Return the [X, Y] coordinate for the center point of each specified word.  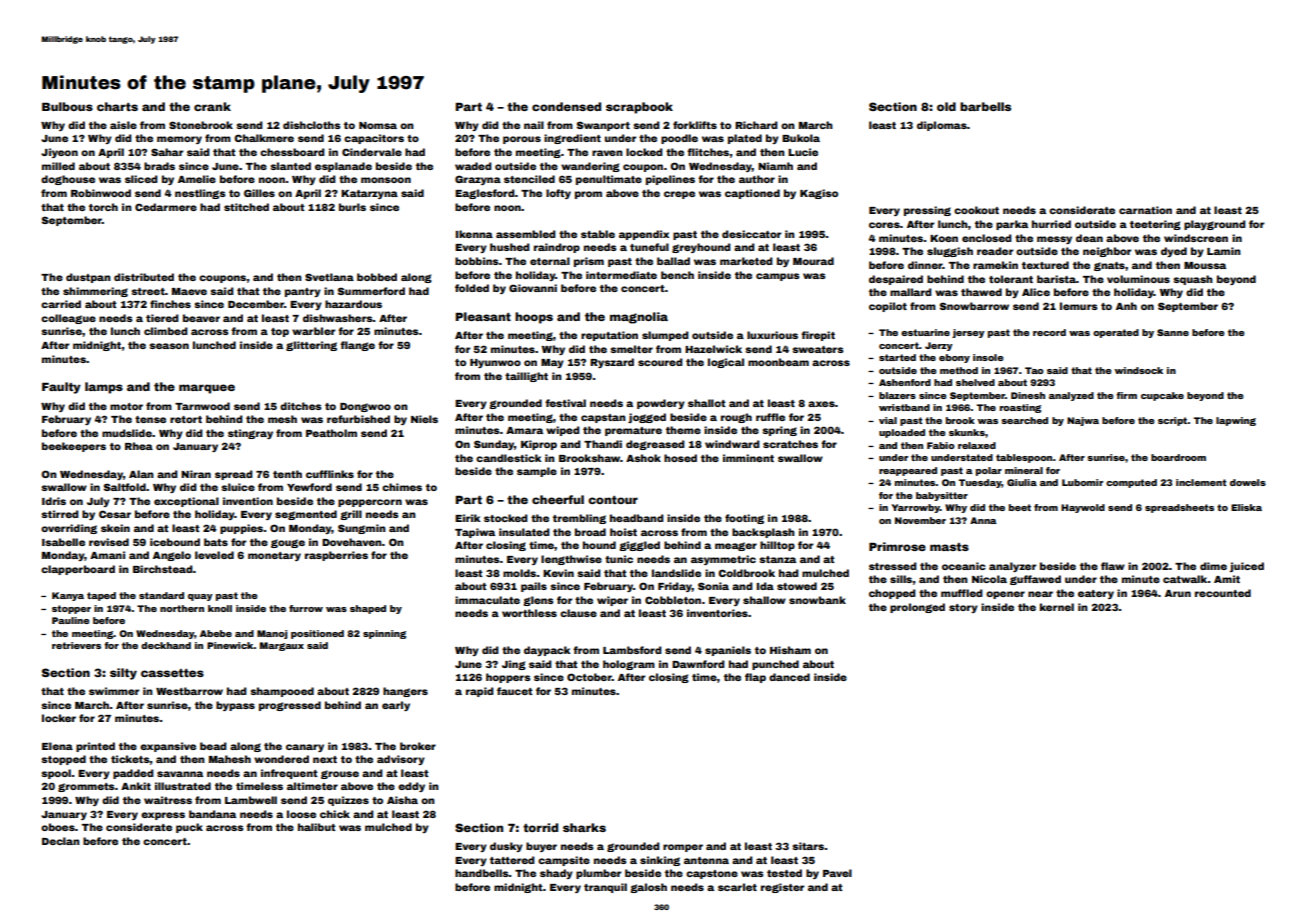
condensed [566, 106]
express [163, 816]
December [256, 304]
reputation [609, 336]
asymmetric [723, 560]
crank [212, 106]
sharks [584, 827]
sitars [808, 846]
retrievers [76, 645]
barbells [985, 106]
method [959, 370]
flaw [1113, 566]
